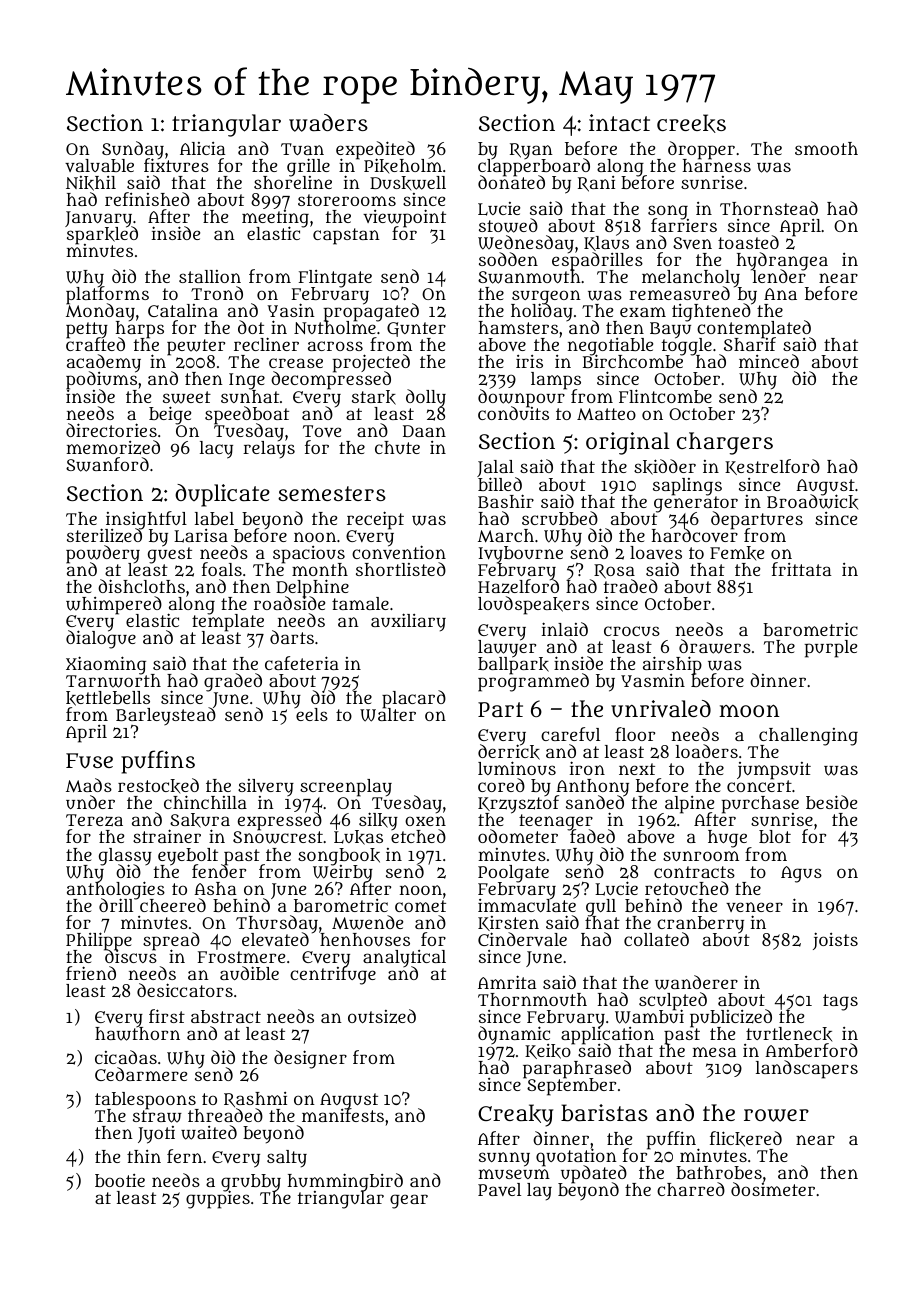  Describe the element at coordinates (691, 1189) in the screenshot. I see `charred` at that location.
